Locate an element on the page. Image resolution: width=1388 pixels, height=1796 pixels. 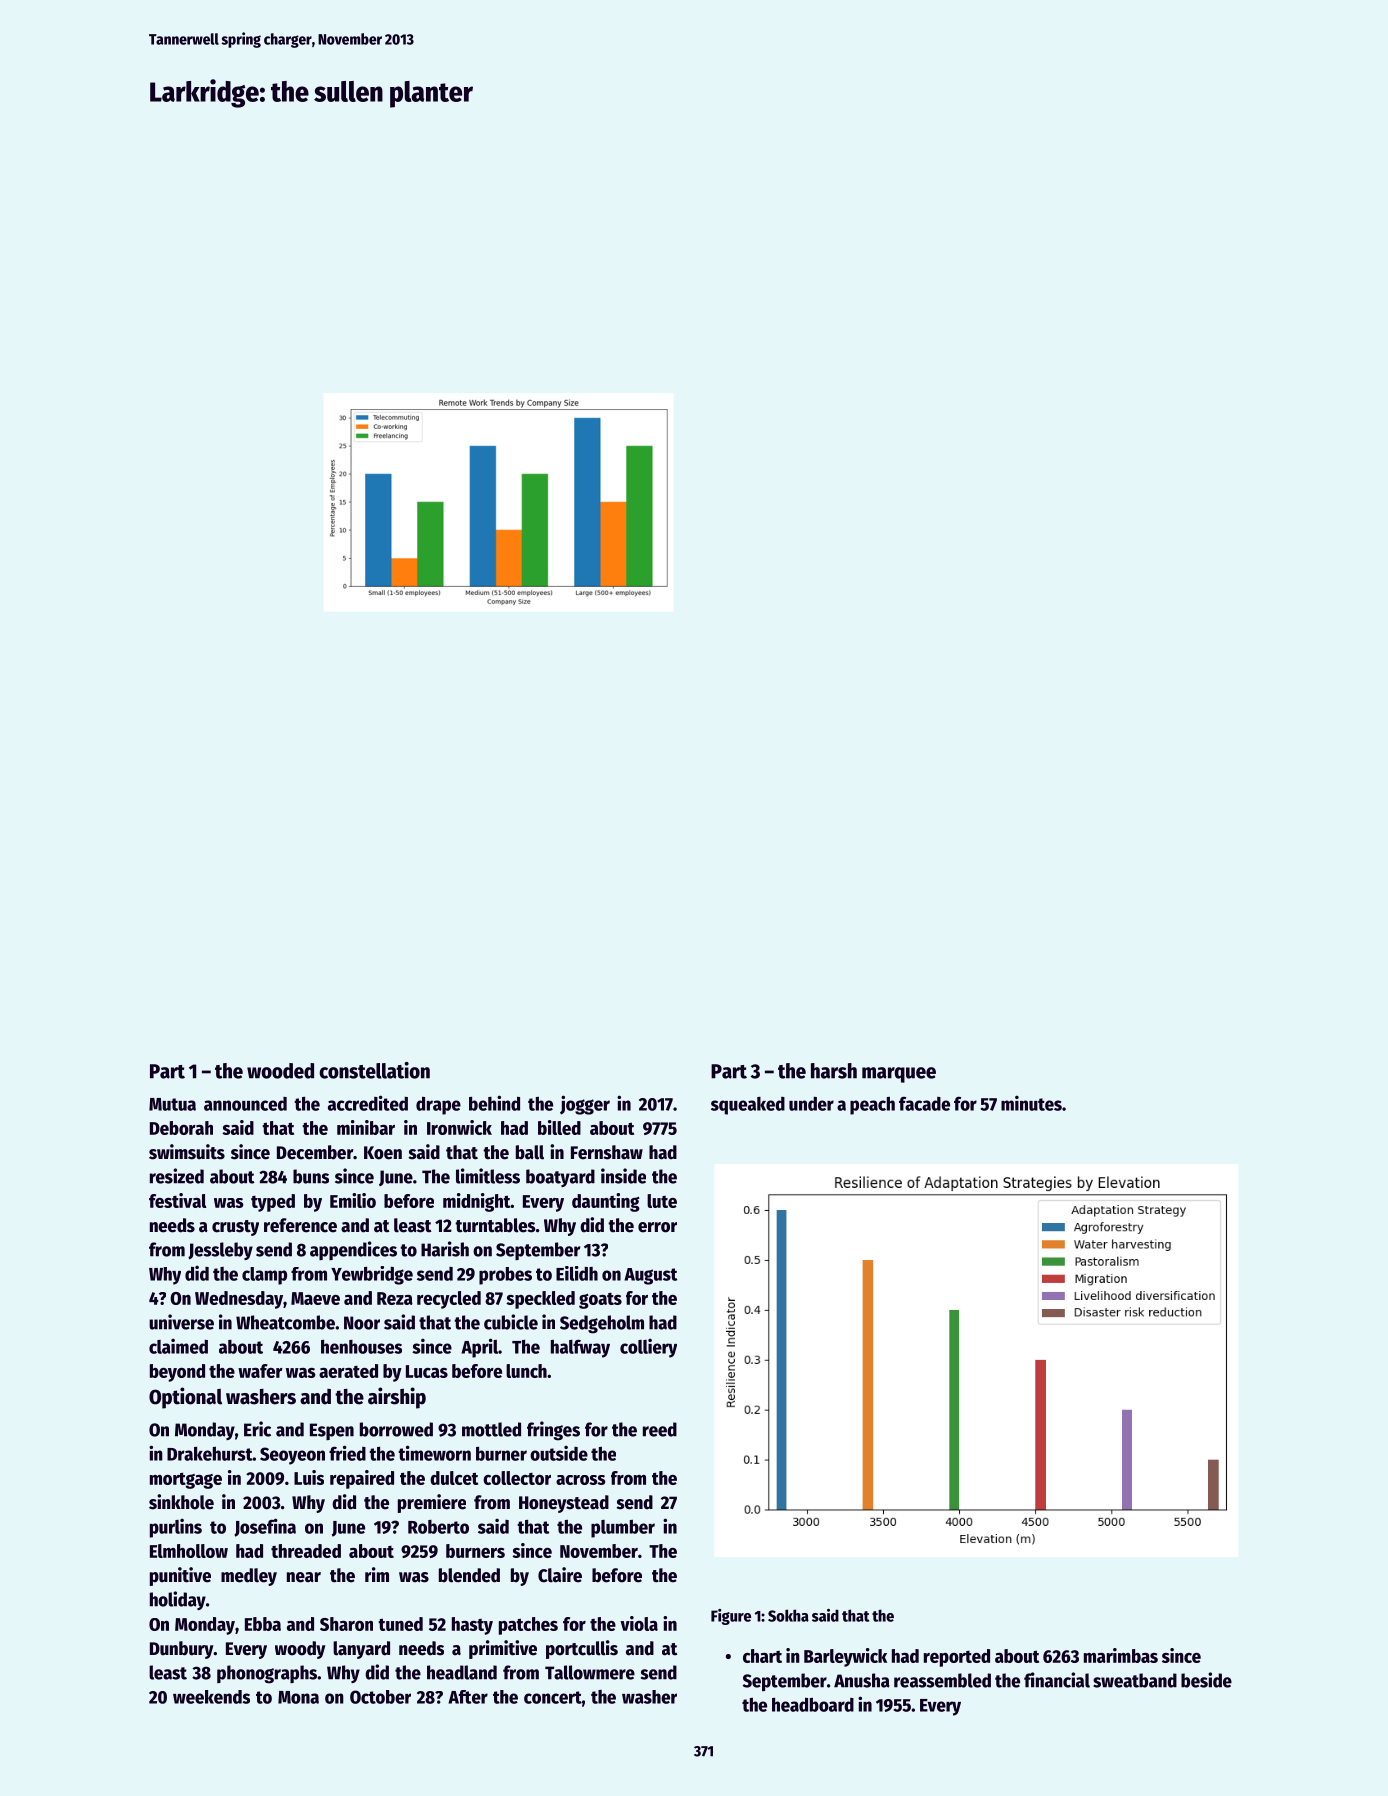
marimbas is located at coordinates (1121, 1655).
